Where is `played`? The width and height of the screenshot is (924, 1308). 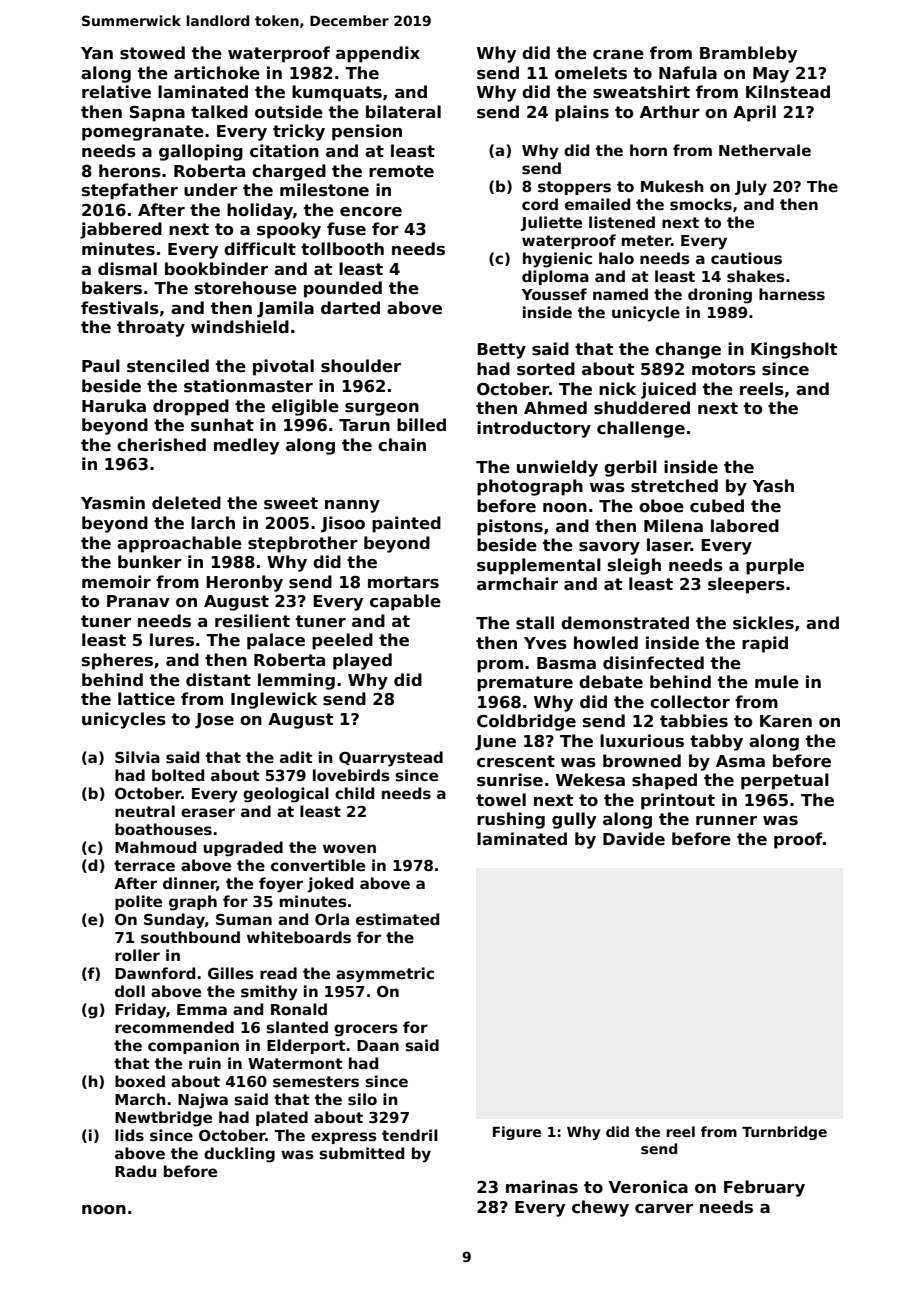 played is located at coordinates (362, 661).
